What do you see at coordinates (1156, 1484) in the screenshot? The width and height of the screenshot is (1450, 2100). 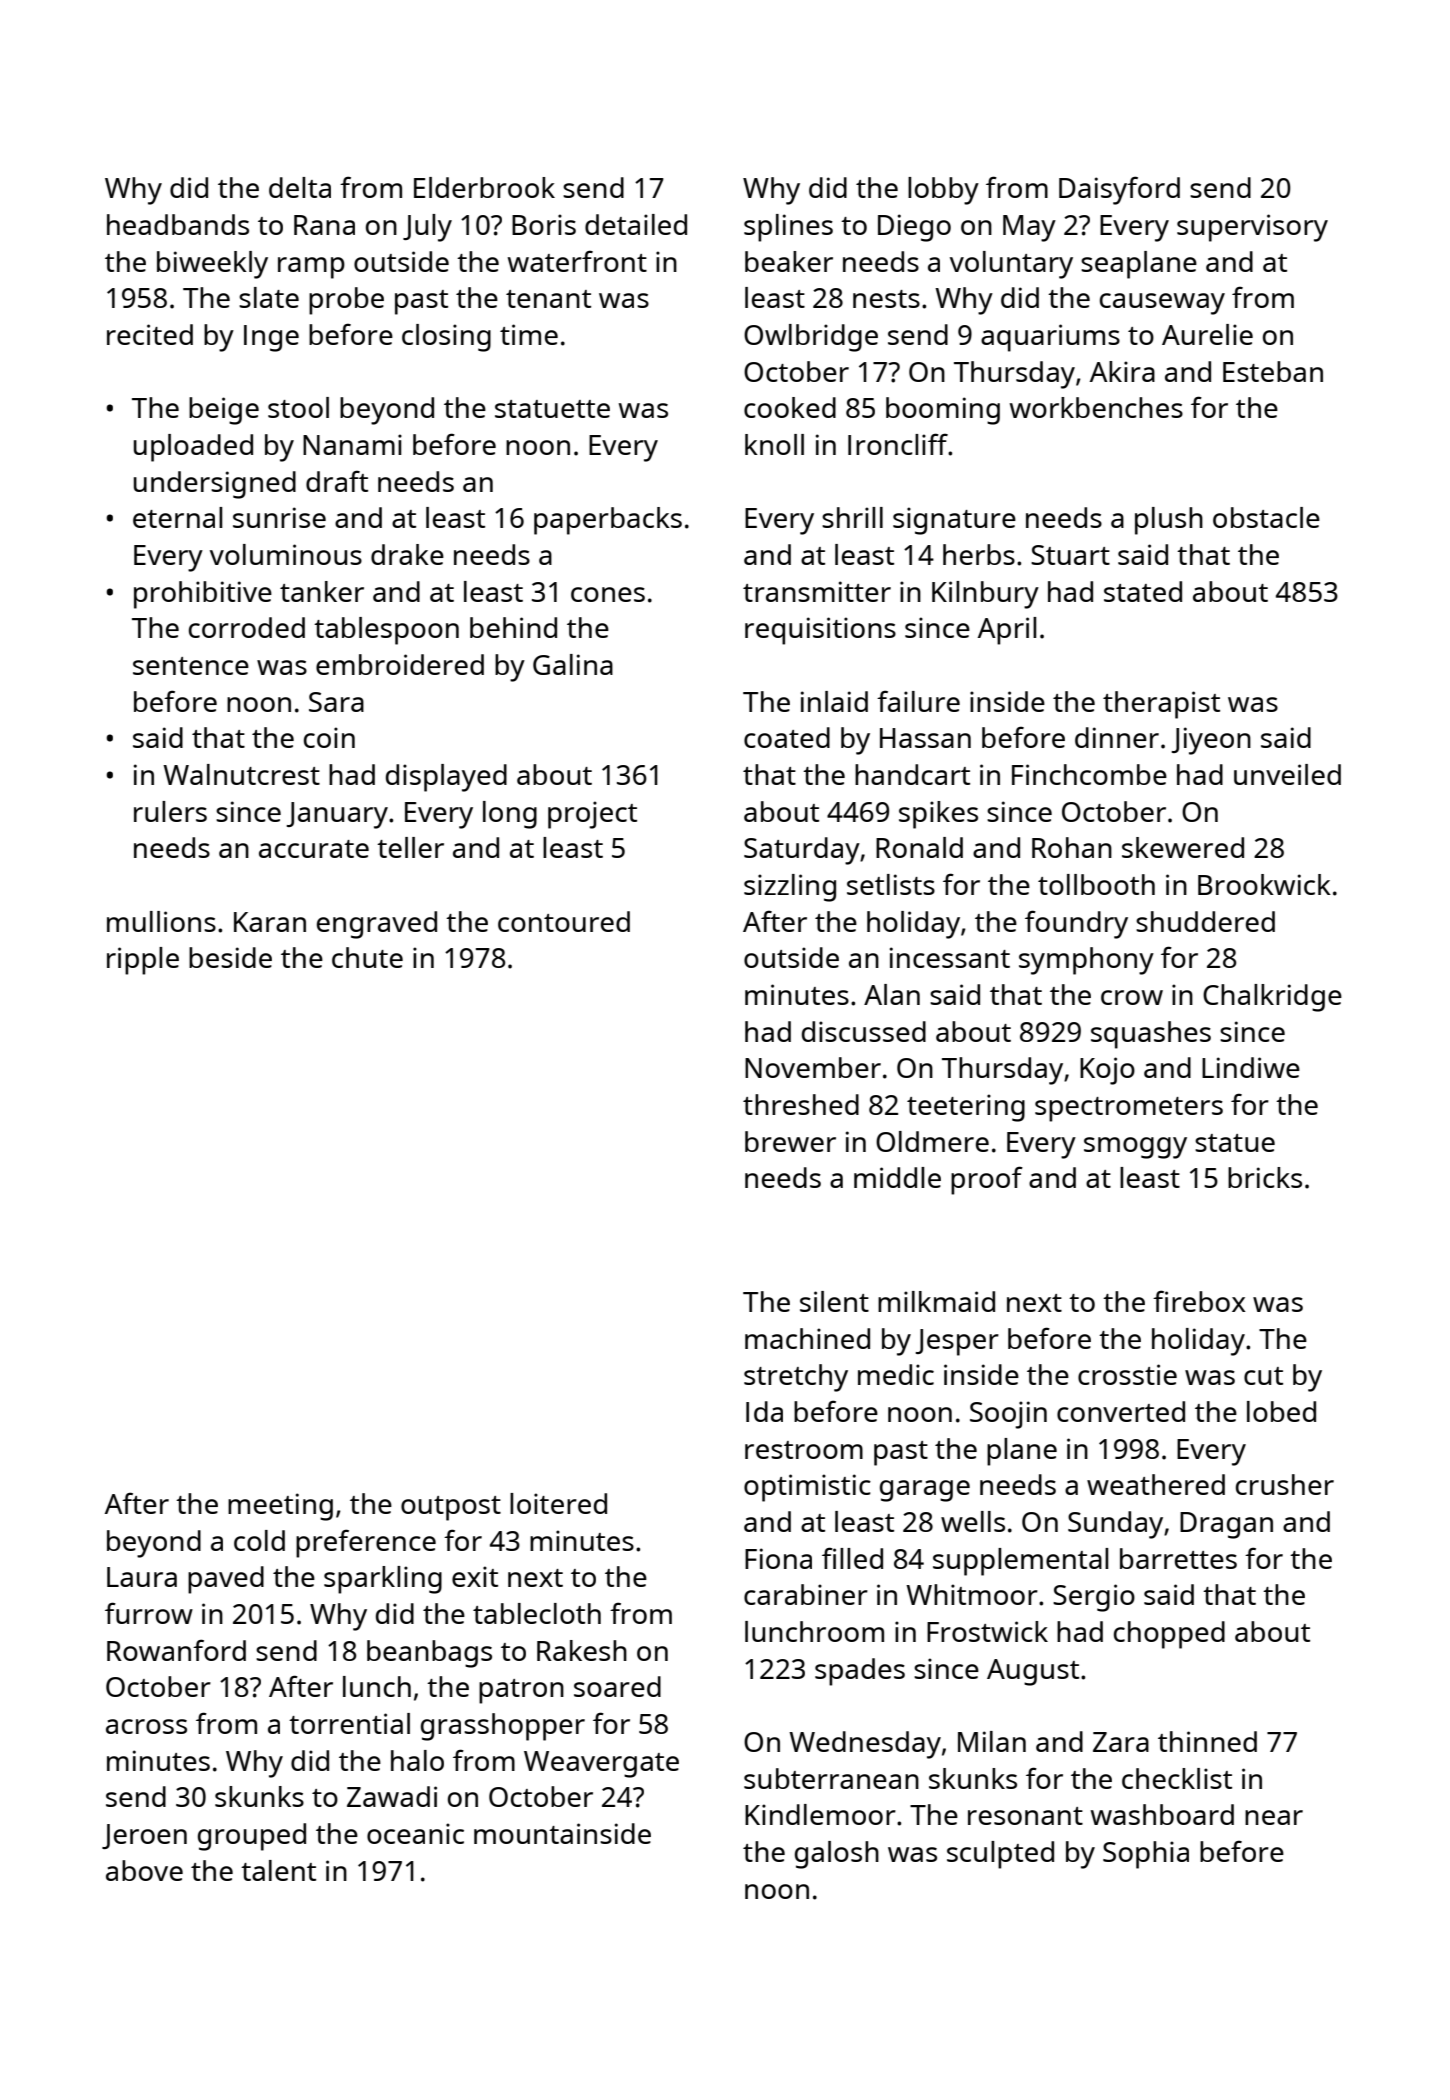 I see `weathered` at bounding box center [1156, 1484].
